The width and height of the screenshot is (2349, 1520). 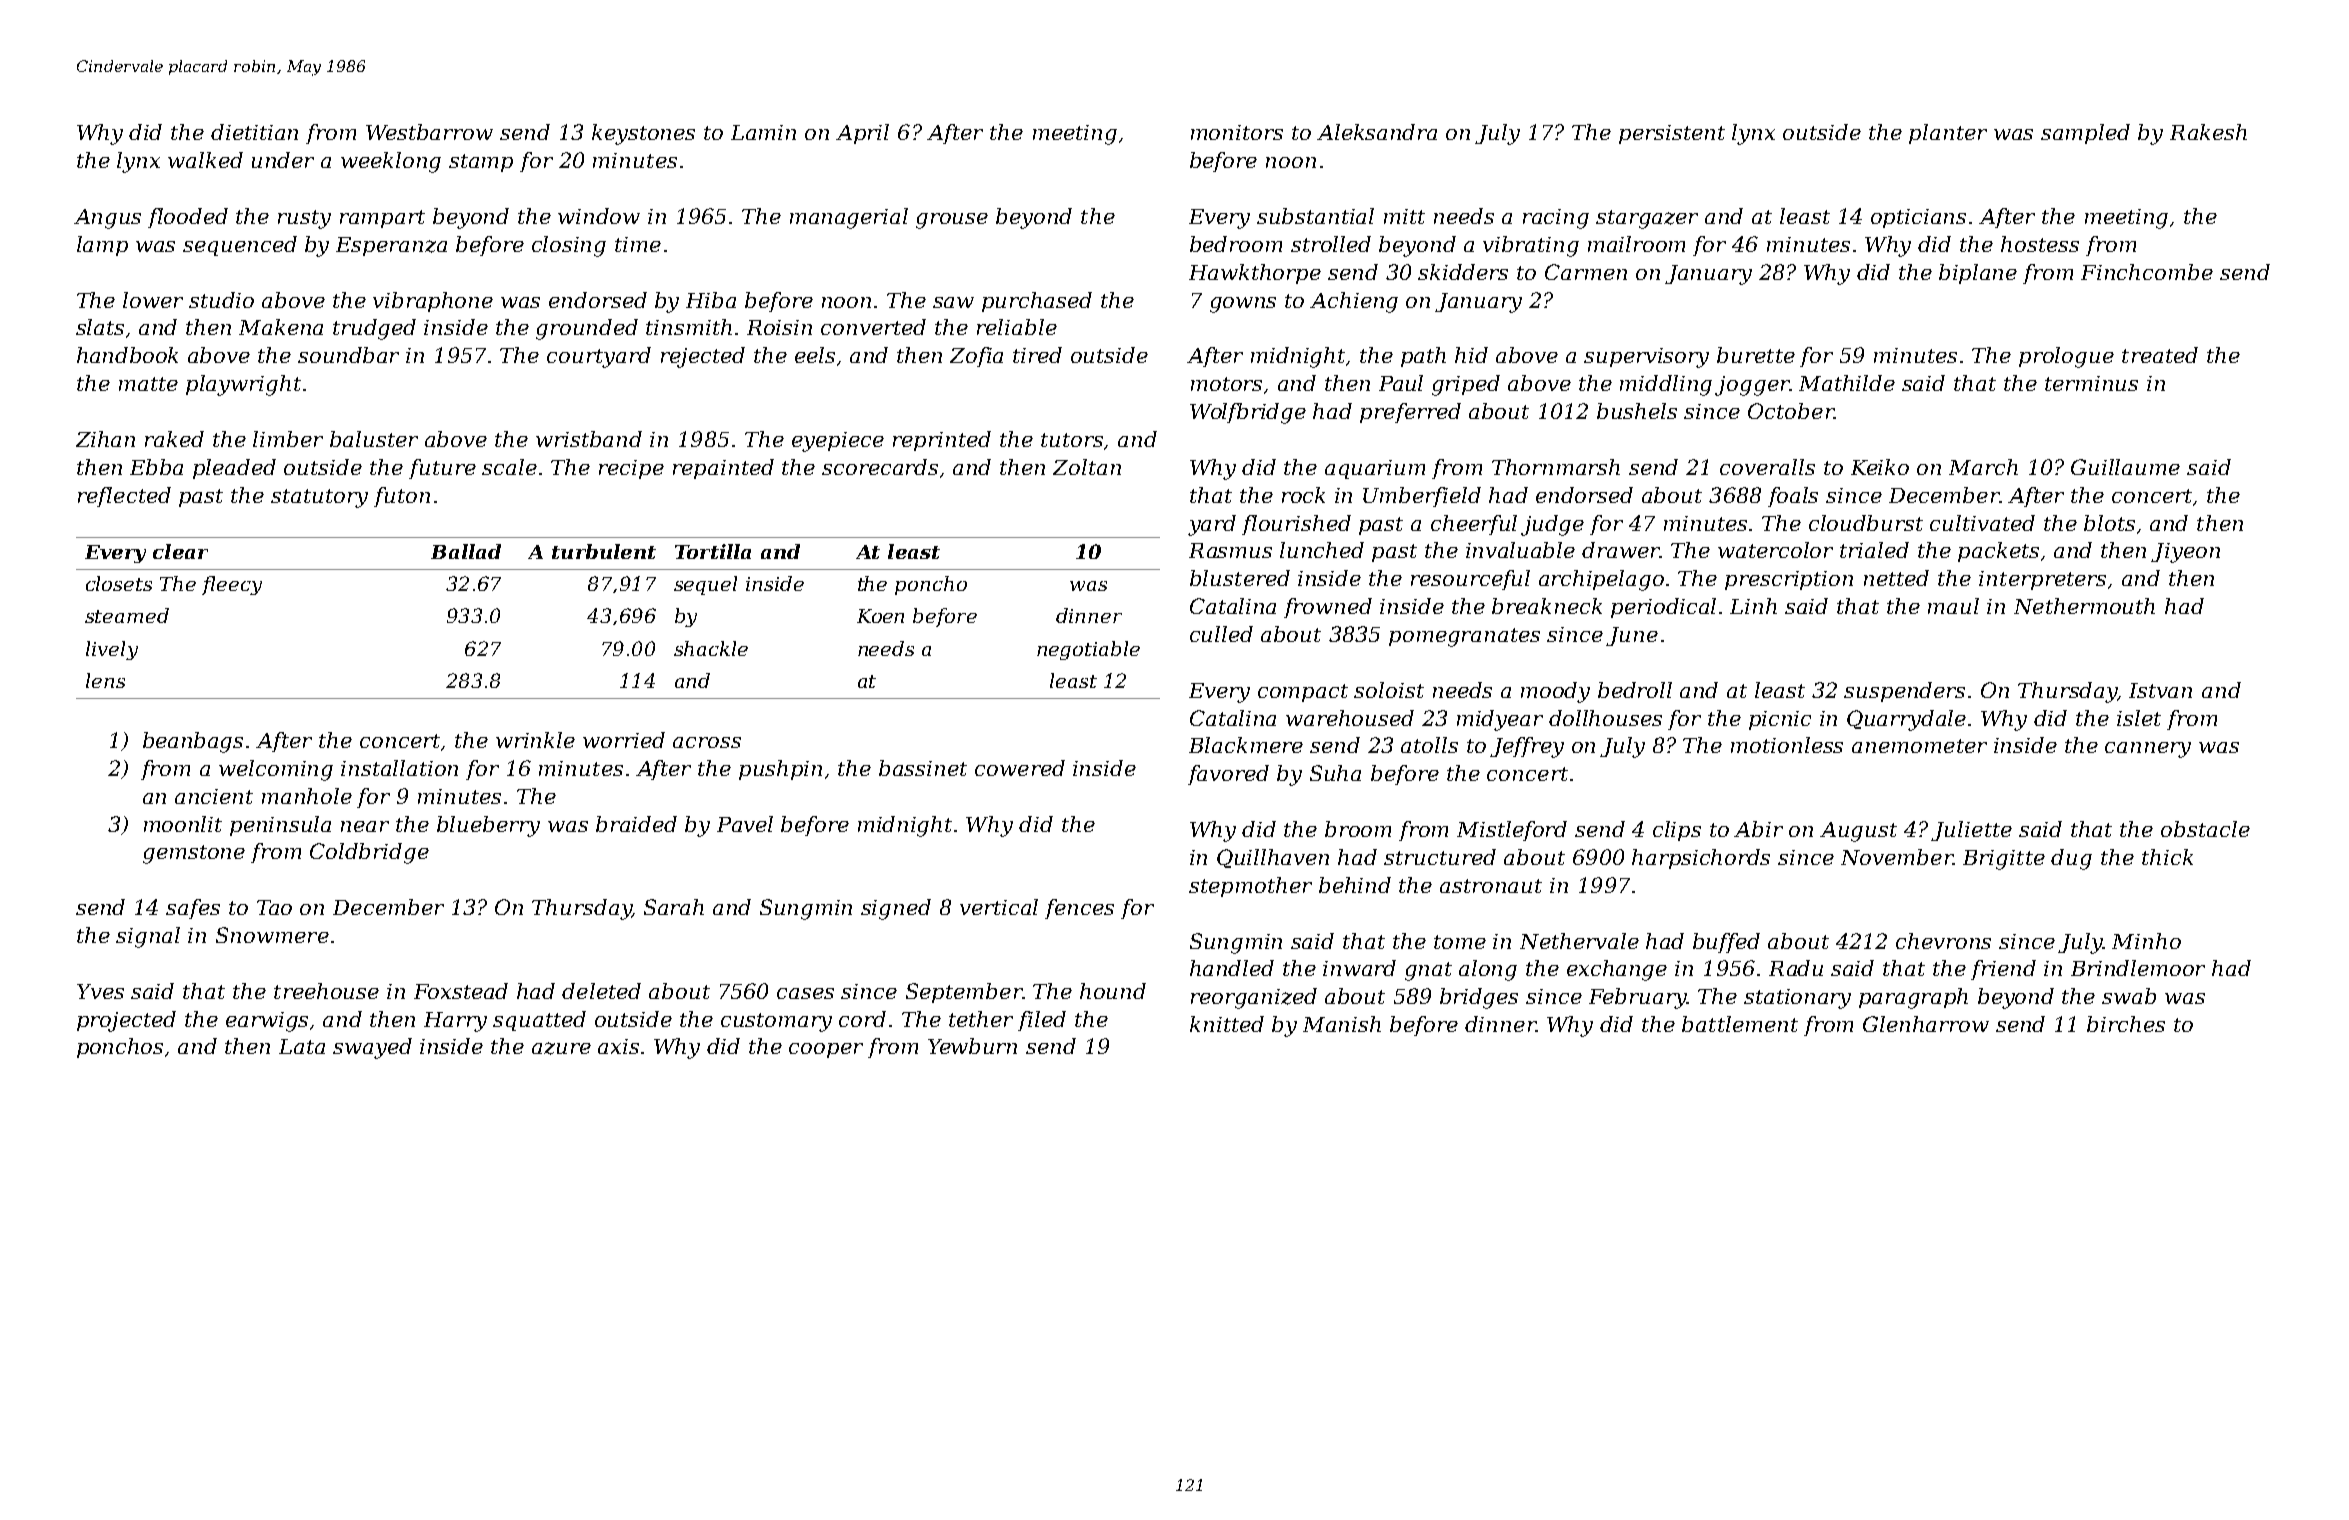 I want to click on treehouse, so click(x=326, y=991).
